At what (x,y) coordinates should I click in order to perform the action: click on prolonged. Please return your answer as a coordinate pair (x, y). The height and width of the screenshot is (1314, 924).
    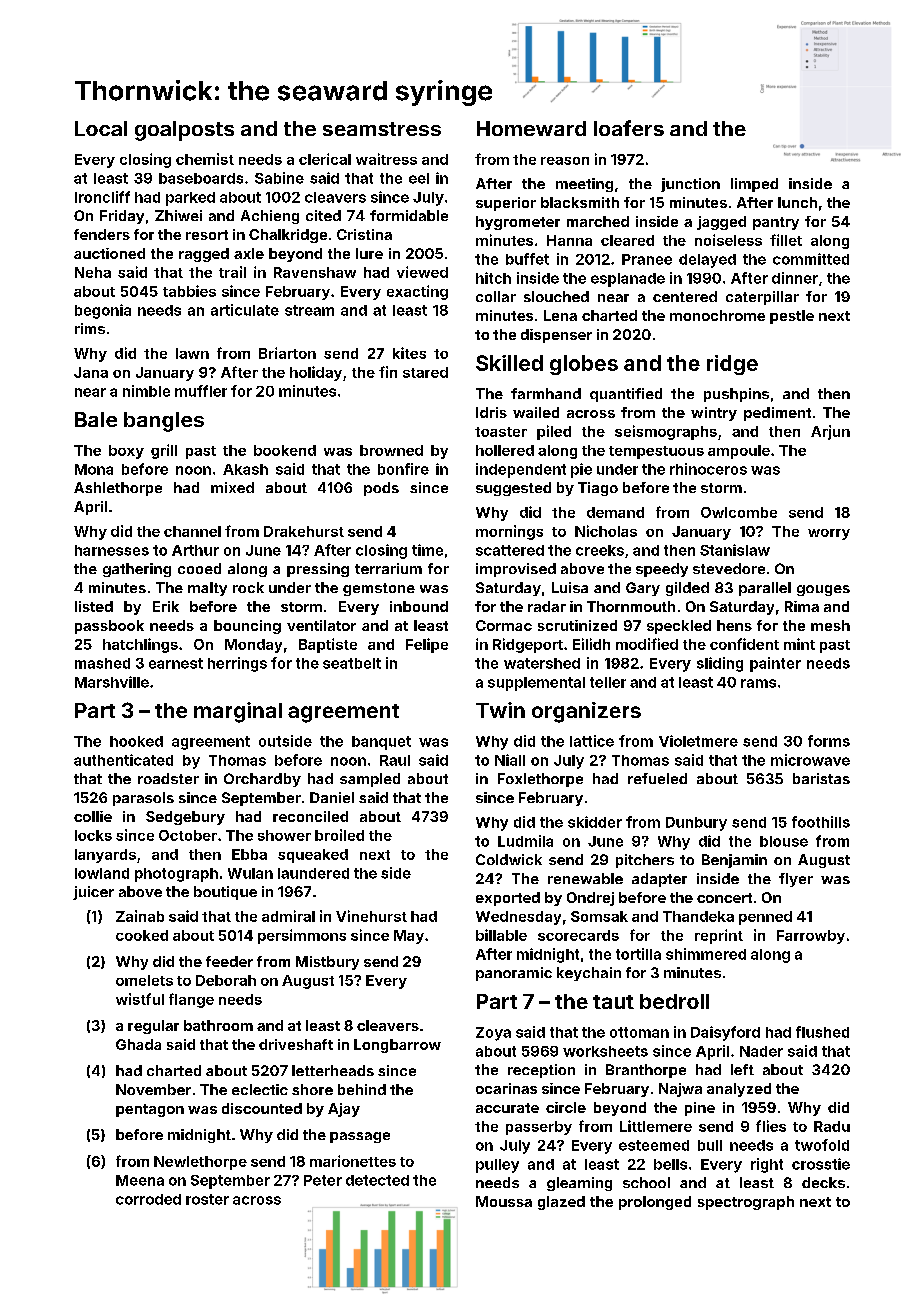
    Looking at the image, I should click on (655, 1203).
